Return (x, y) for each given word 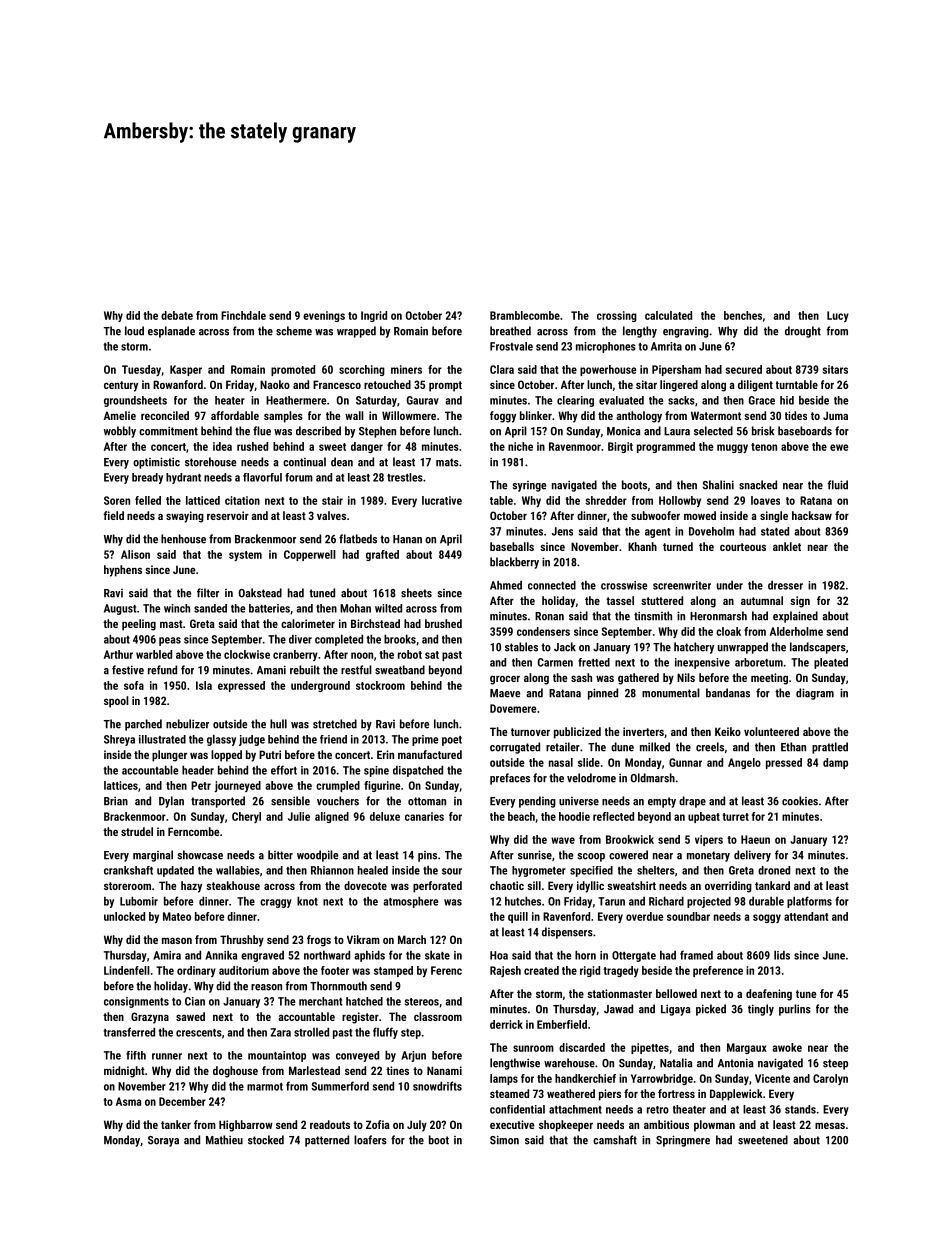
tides (796, 415)
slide (589, 762)
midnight (124, 1072)
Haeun (755, 839)
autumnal (762, 600)
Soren (117, 500)
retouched (387, 384)
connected (552, 585)
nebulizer (187, 724)
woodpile (317, 856)
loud (134, 331)
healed (373, 870)
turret (735, 817)
